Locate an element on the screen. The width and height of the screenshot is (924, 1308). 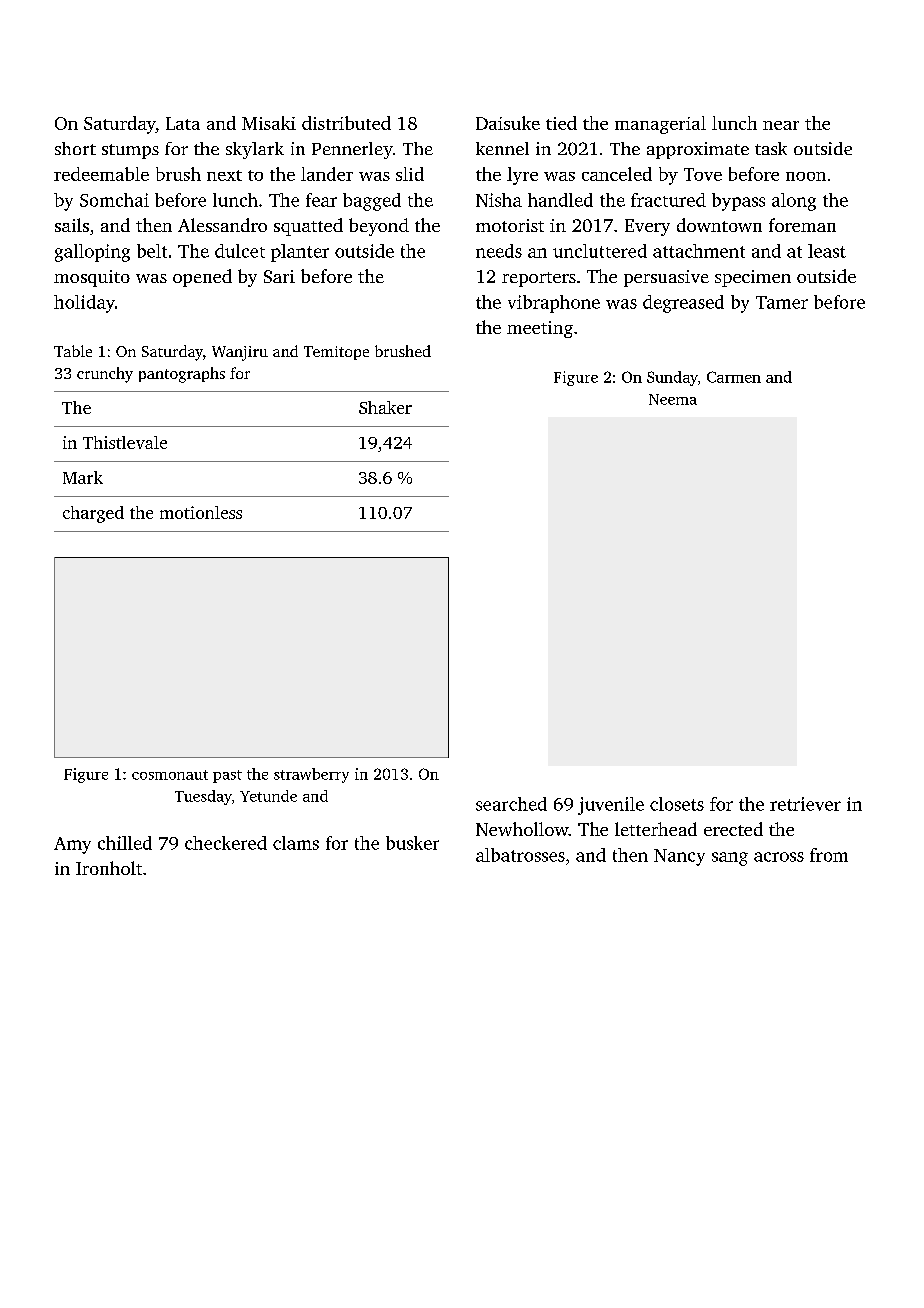
meeting is located at coordinates (540, 329).
